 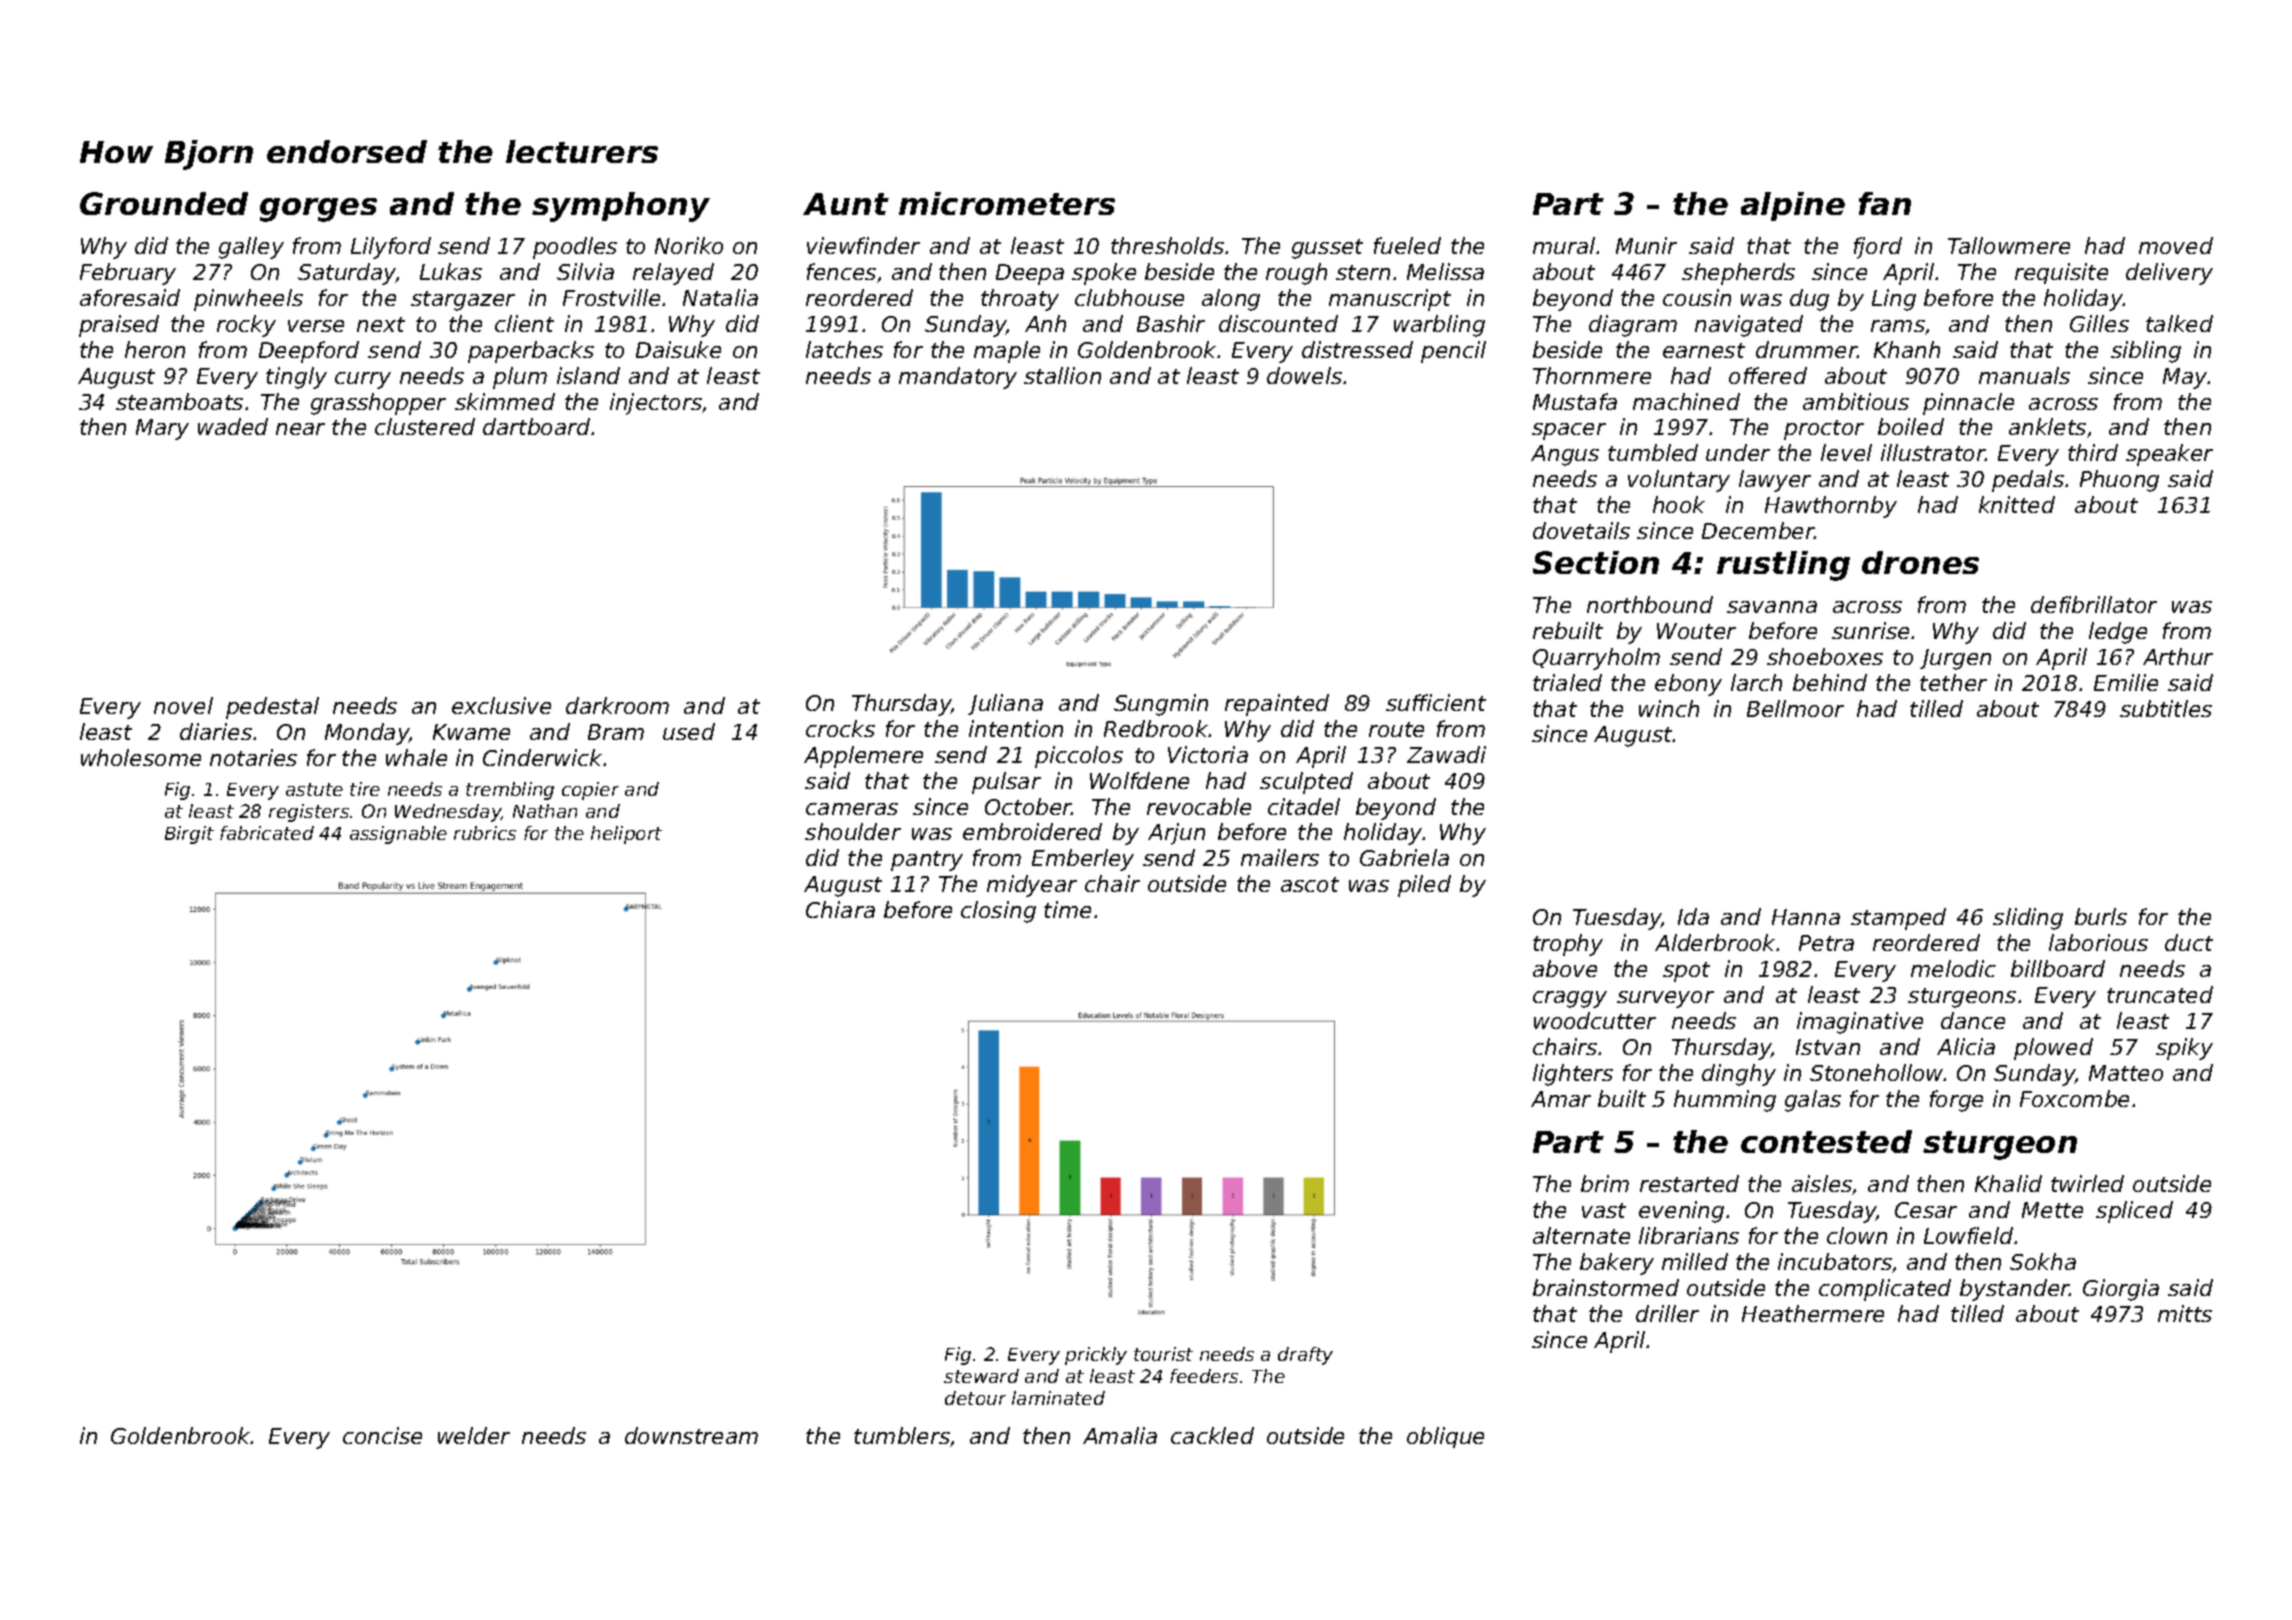 What do you see at coordinates (164, 203) in the image?
I see `Grounded` at bounding box center [164, 203].
